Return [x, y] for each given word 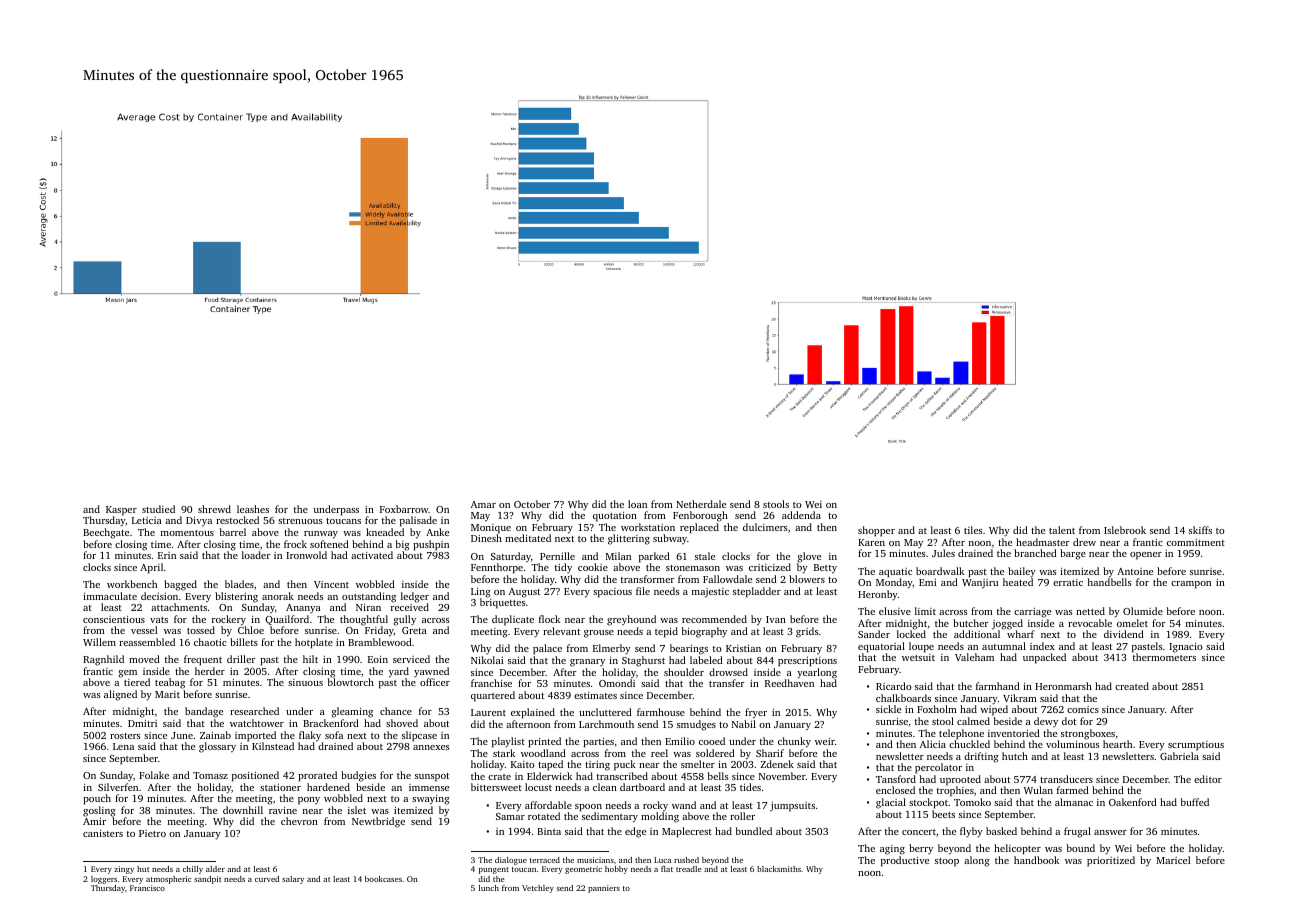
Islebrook [1125, 530]
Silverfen [118, 787]
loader [256, 555]
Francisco [147, 888]
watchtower [257, 723]
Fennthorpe [497, 568]
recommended [714, 619]
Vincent [331, 584]
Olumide [1143, 611]
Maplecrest [687, 832]
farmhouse [661, 712]
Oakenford [1133, 802]
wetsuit [918, 657]
